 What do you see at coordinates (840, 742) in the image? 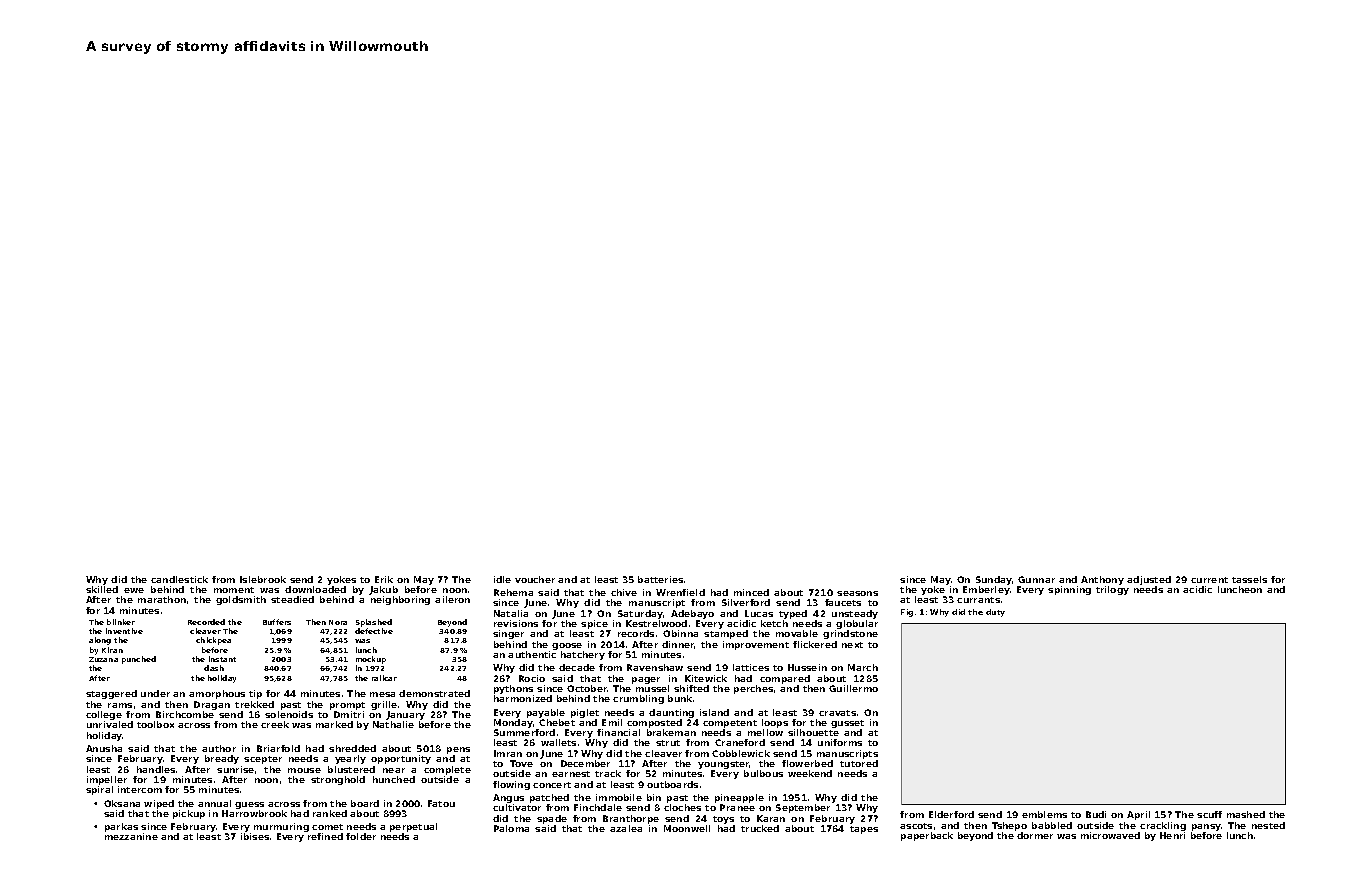
I see `uniforms` at bounding box center [840, 742].
